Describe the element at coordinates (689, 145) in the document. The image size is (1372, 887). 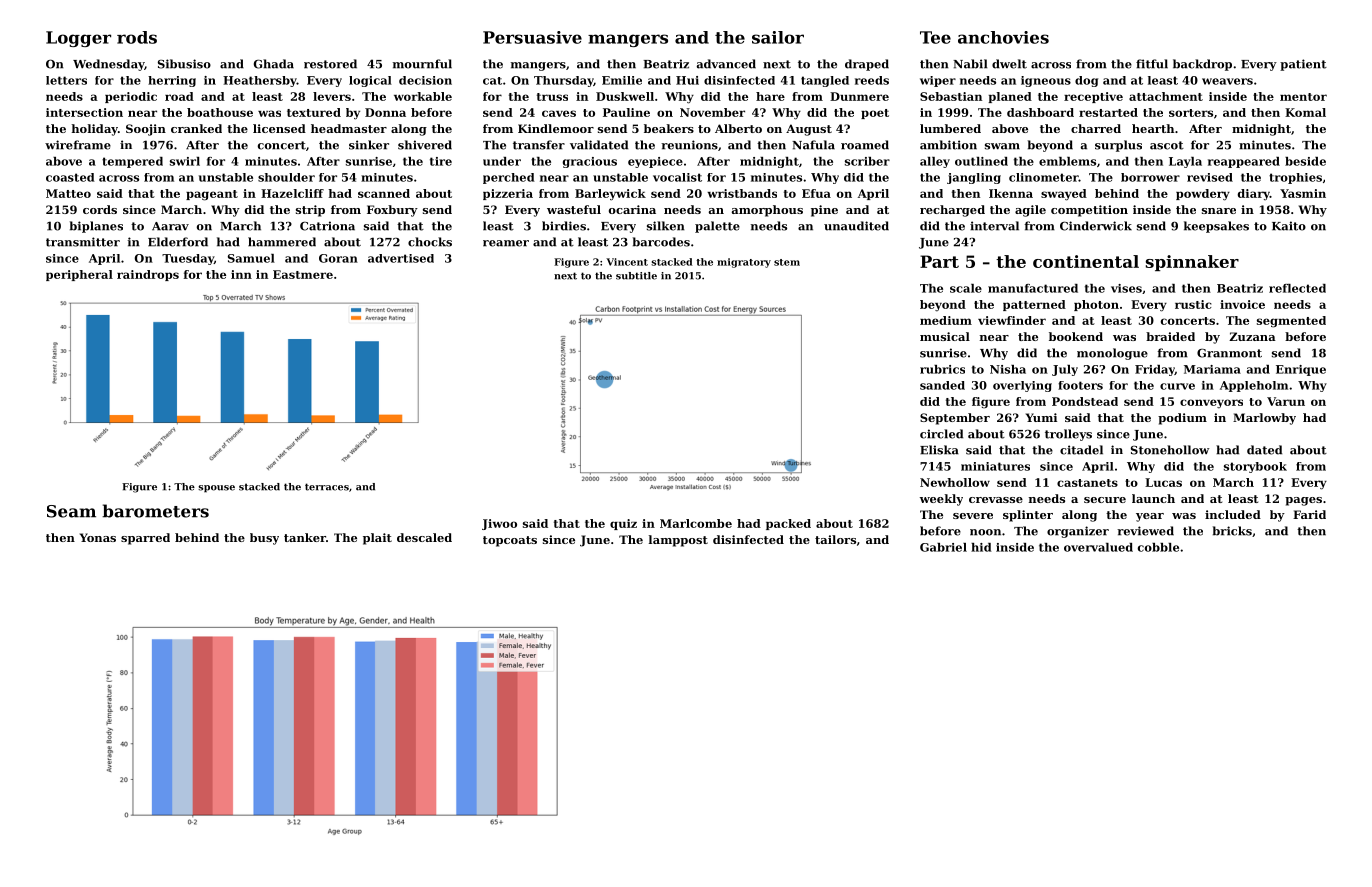
I see `reunions` at that location.
